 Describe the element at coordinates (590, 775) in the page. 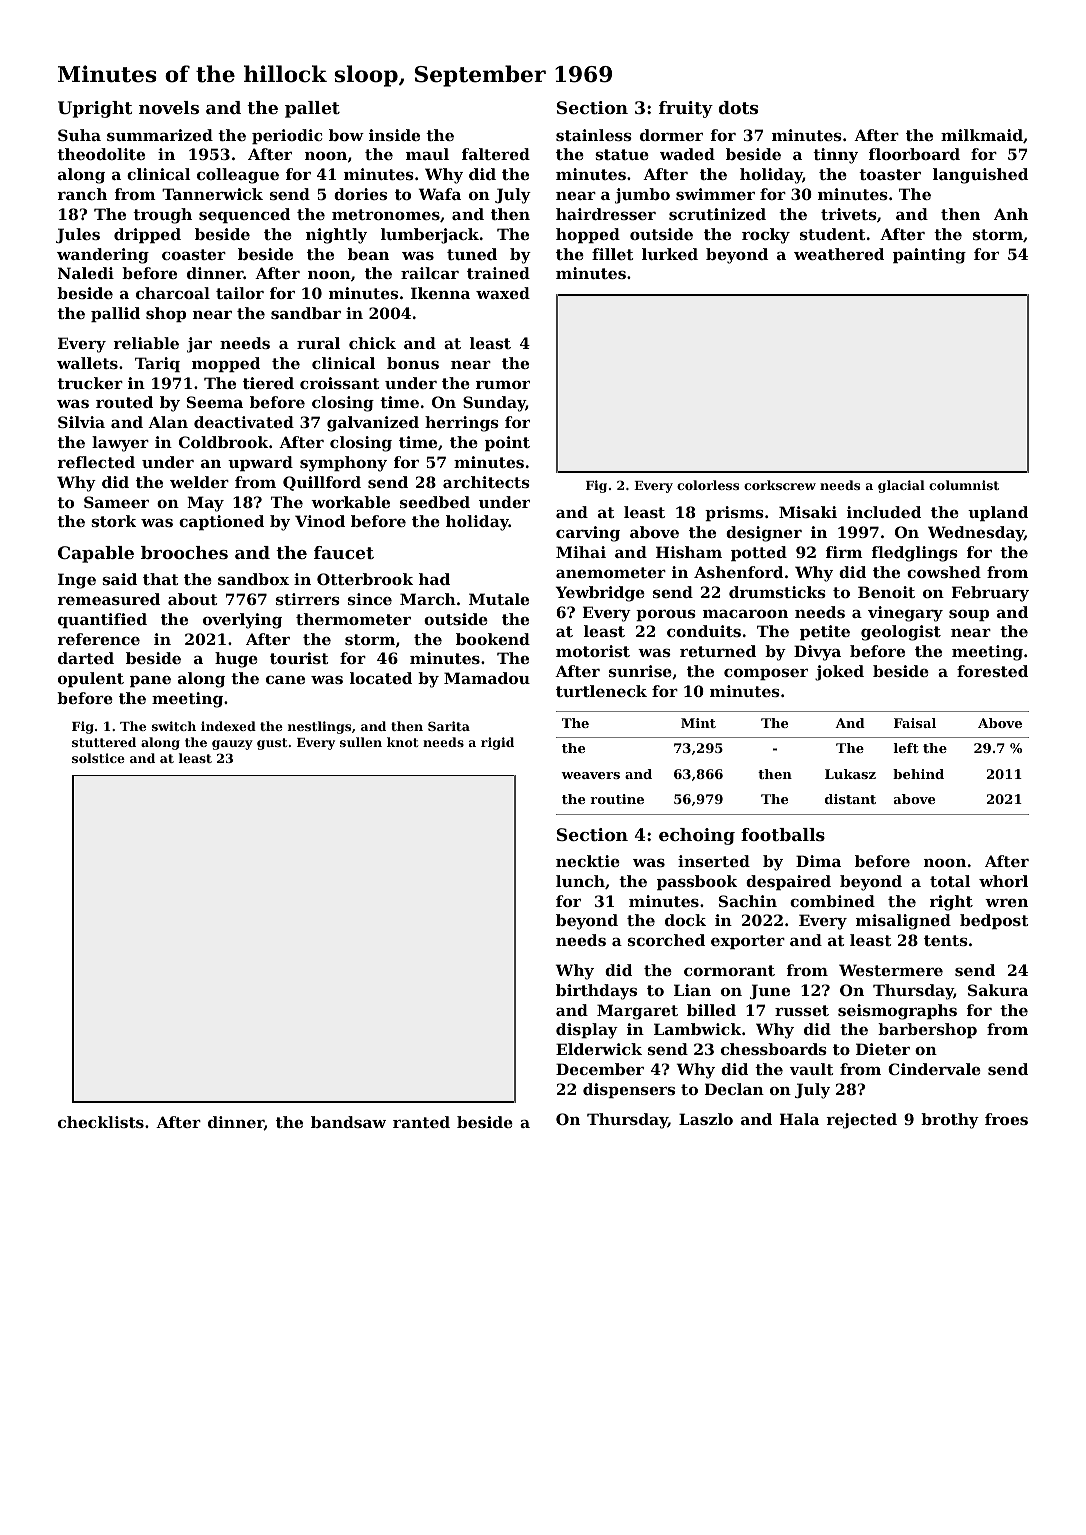

I see `weavers` at that location.
